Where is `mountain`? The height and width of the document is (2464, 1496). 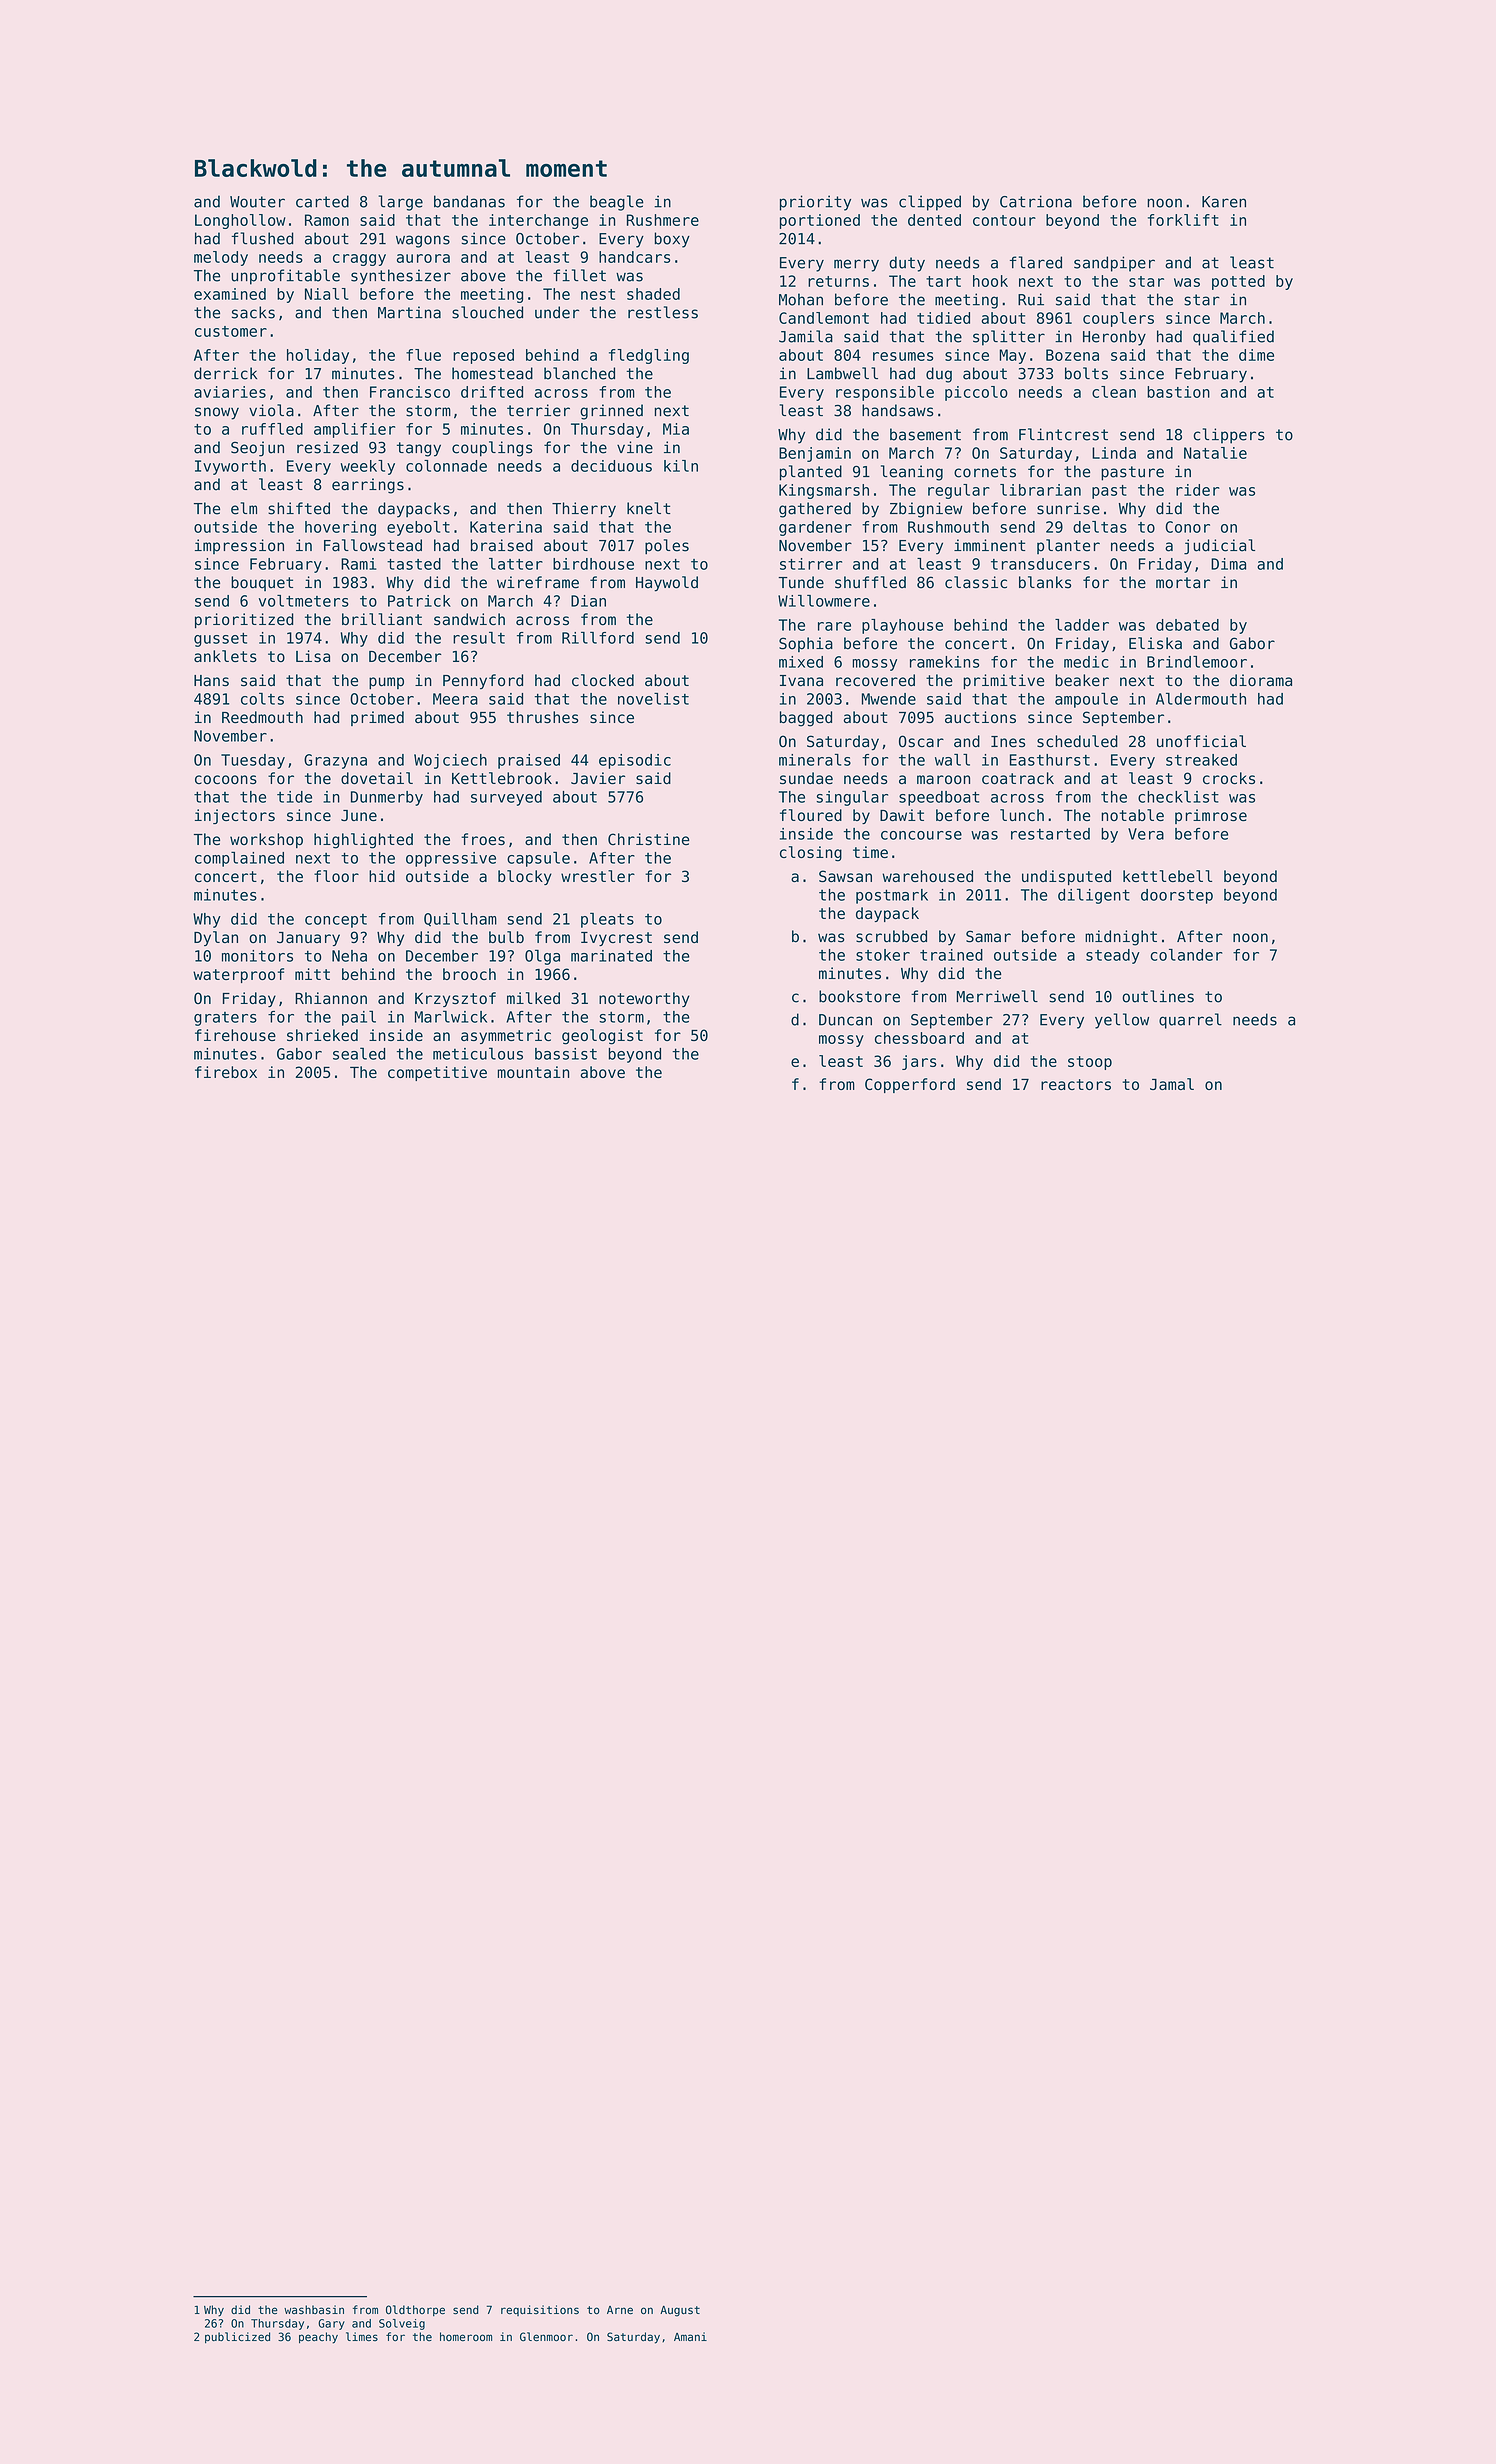 mountain is located at coordinates (533, 1072).
